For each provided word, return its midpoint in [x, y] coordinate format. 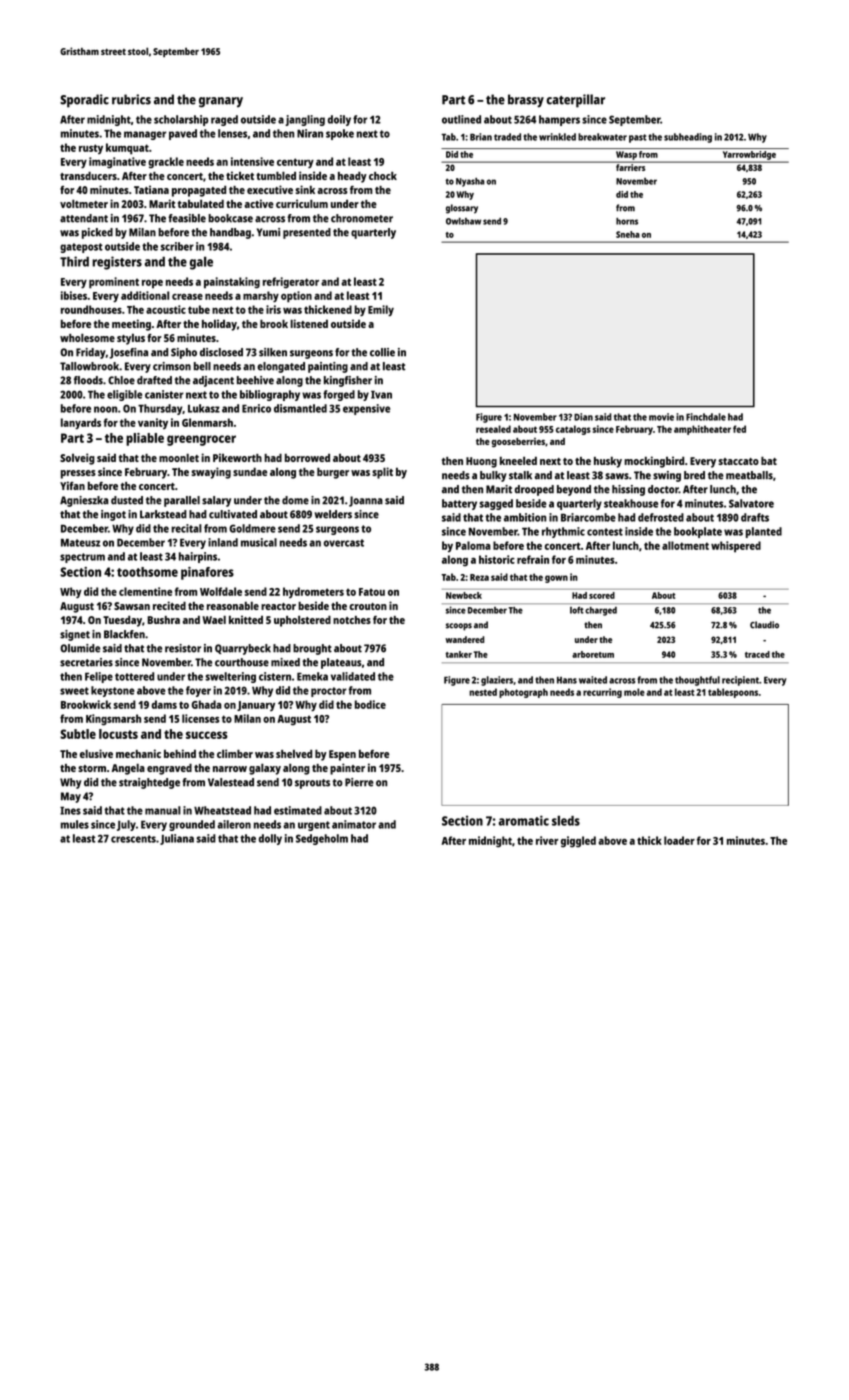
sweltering [230, 677]
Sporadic [84, 101]
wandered [465, 639]
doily [339, 120]
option [296, 297]
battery [459, 504]
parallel [182, 501]
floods [88, 380]
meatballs [749, 475]
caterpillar [576, 101]
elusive [96, 753]
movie [661, 417]
